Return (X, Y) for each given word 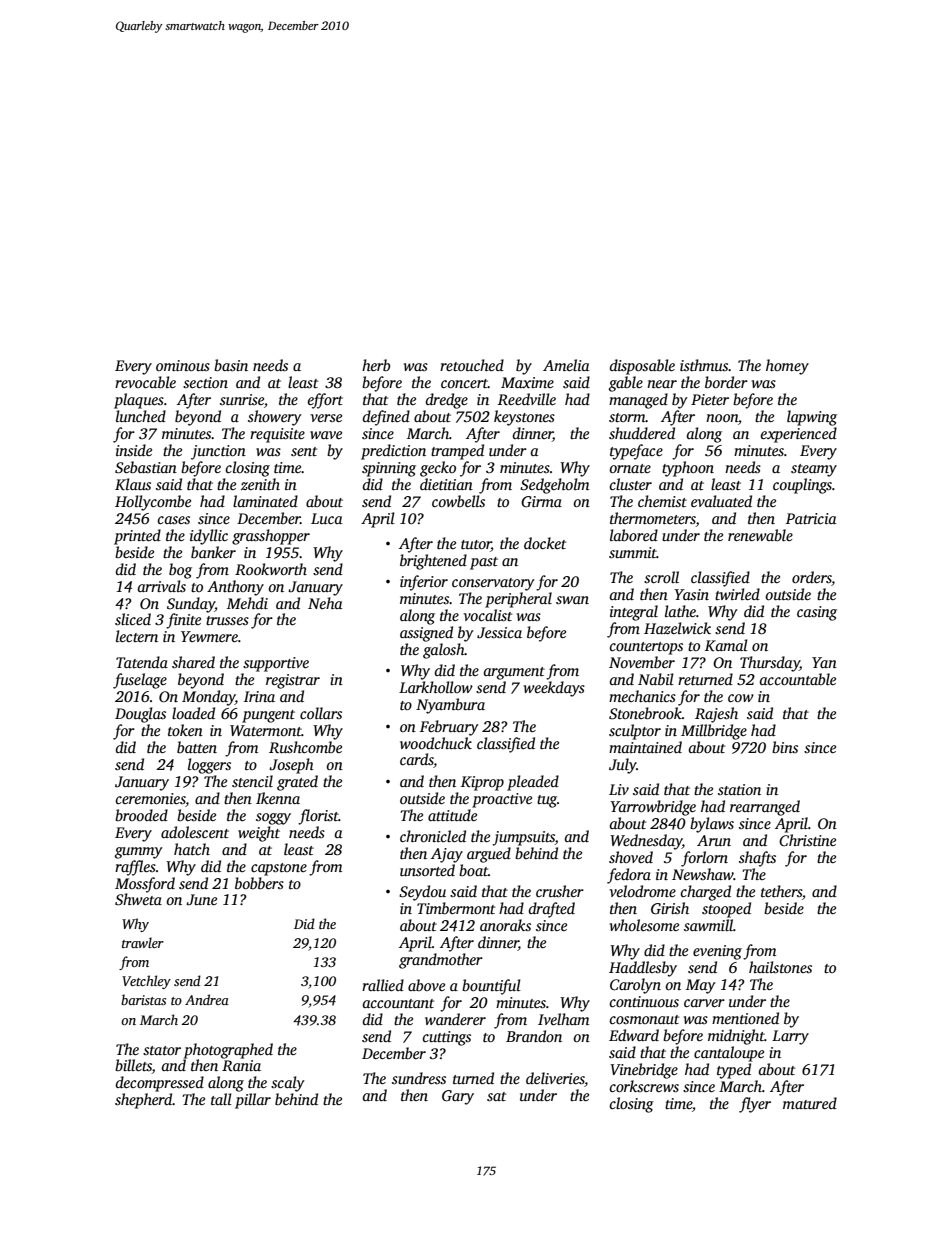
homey (787, 367)
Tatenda (142, 662)
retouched (472, 365)
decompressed (160, 1084)
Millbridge (714, 732)
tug (547, 801)
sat (496, 1096)
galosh (444, 651)
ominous (183, 365)
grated (297, 783)
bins (785, 747)
